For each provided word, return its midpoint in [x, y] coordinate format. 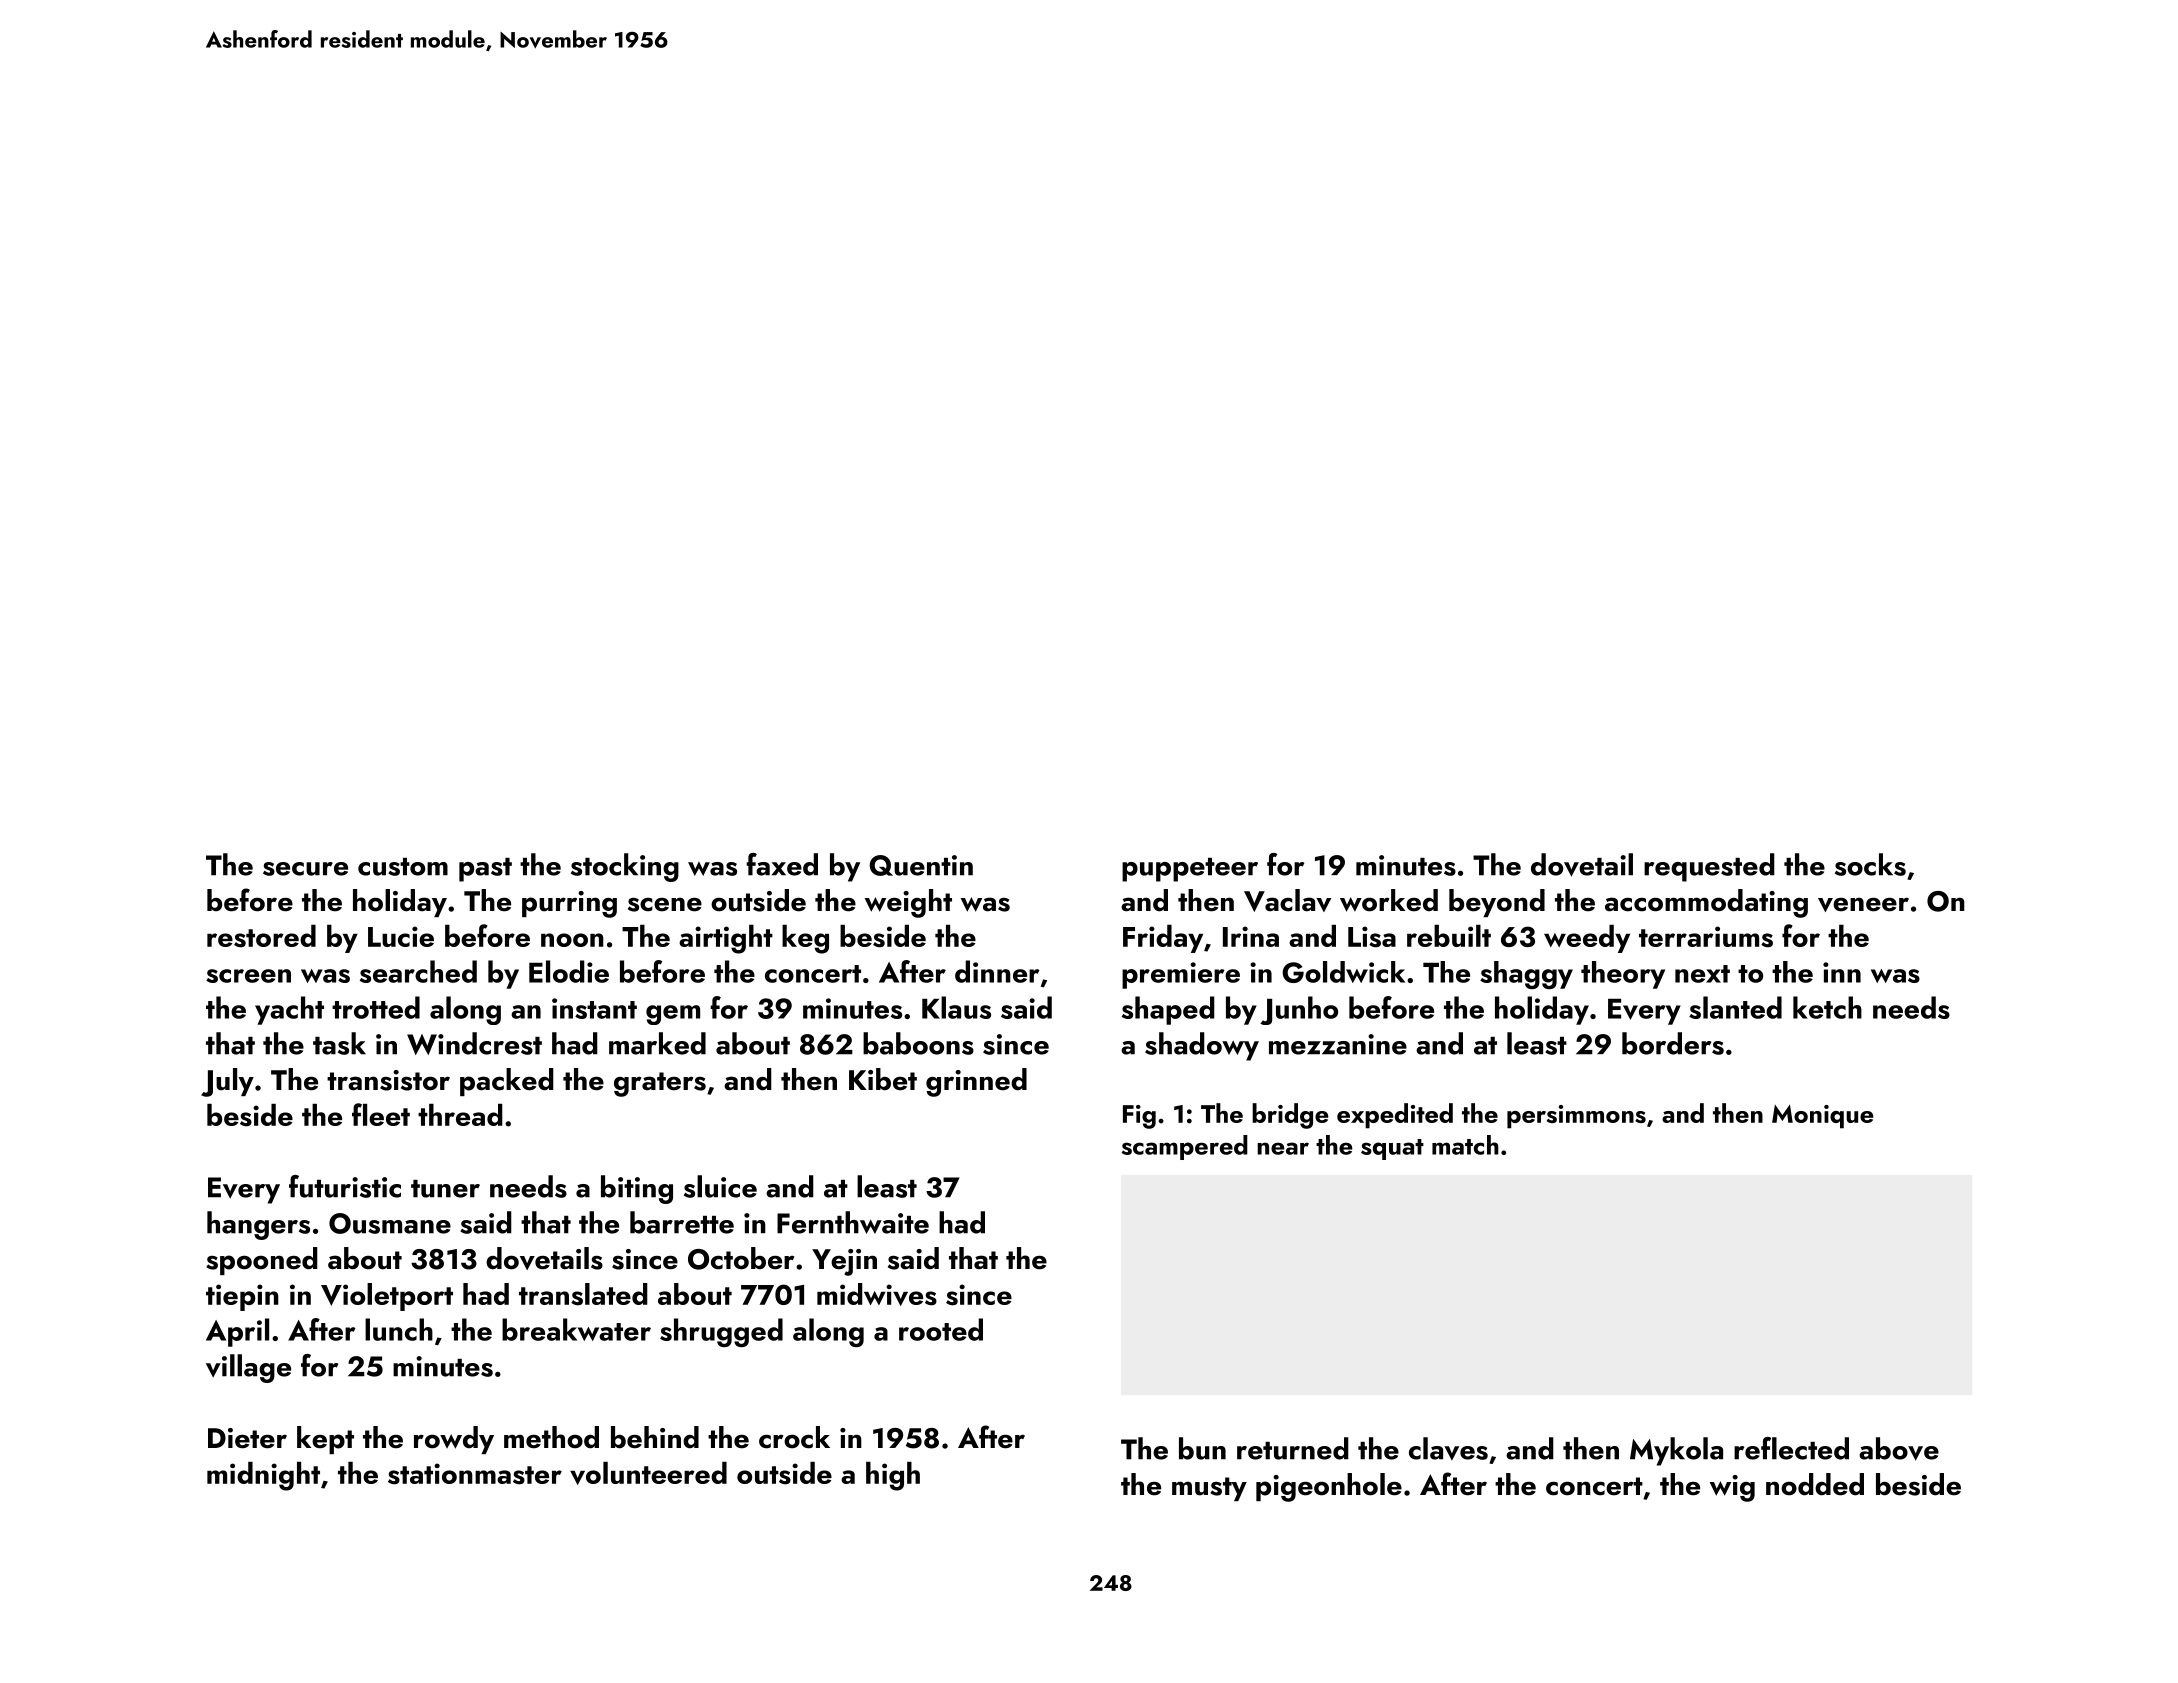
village [248, 1368]
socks [1870, 864]
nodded [1815, 1484]
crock [794, 1437]
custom [403, 867]
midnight [263, 1476]
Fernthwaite [853, 1222]
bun [1202, 1448]
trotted [376, 1007]
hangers [258, 1225]
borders [1673, 1043]
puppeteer [1190, 870]
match [1465, 1145]
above [1899, 1449]
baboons [918, 1043]
